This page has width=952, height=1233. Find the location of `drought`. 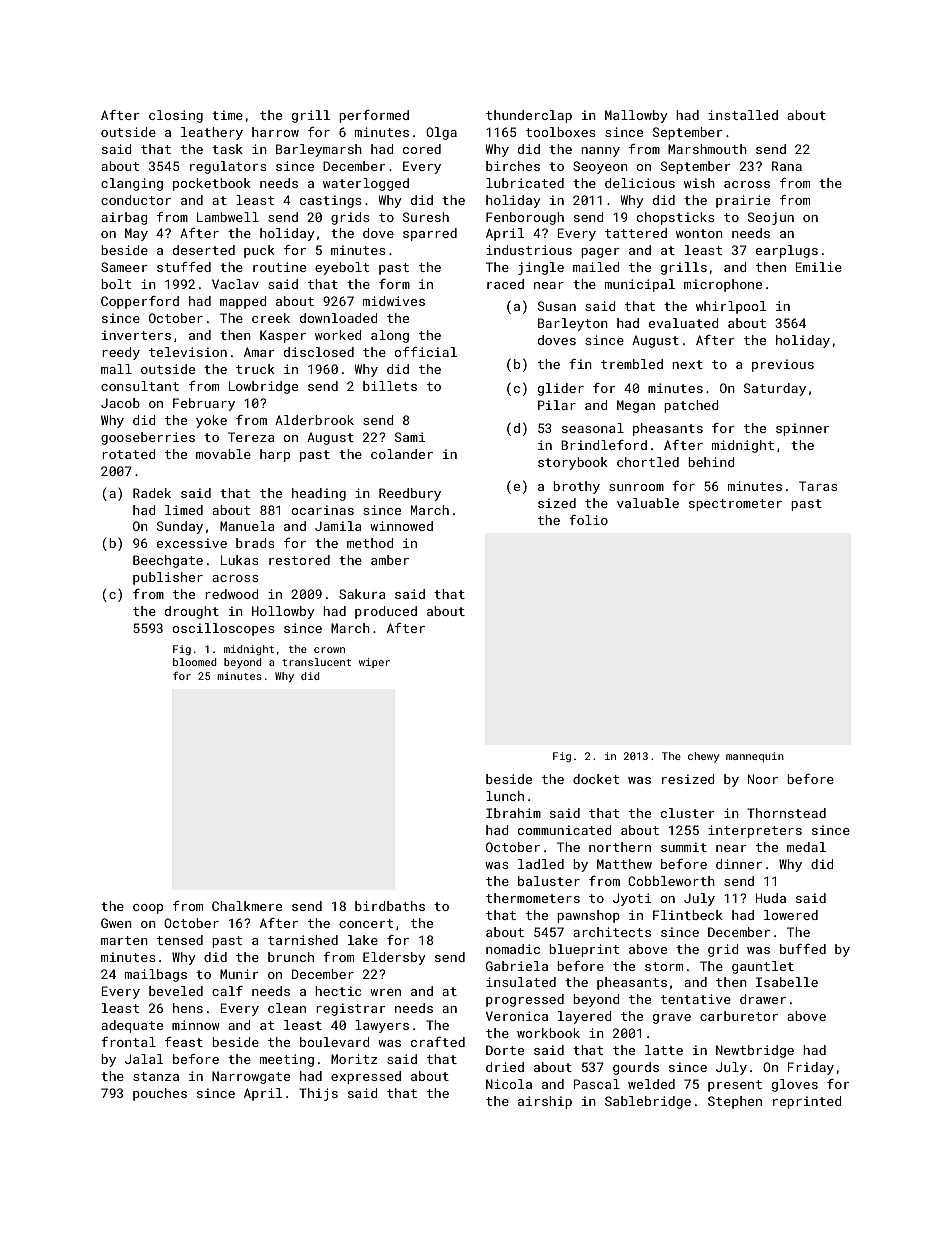

drought is located at coordinates (192, 612).
